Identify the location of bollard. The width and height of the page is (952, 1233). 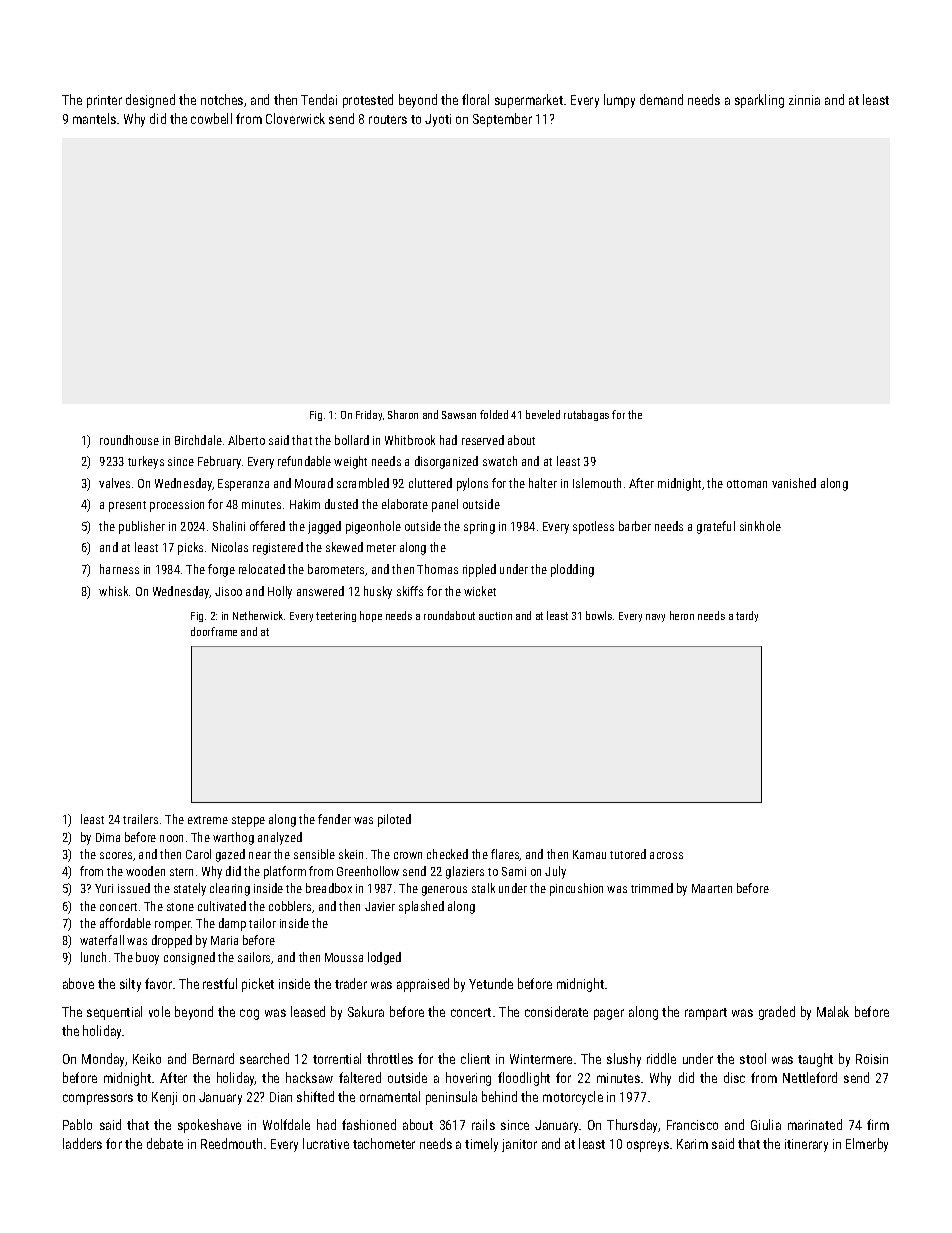
(352, 440).
